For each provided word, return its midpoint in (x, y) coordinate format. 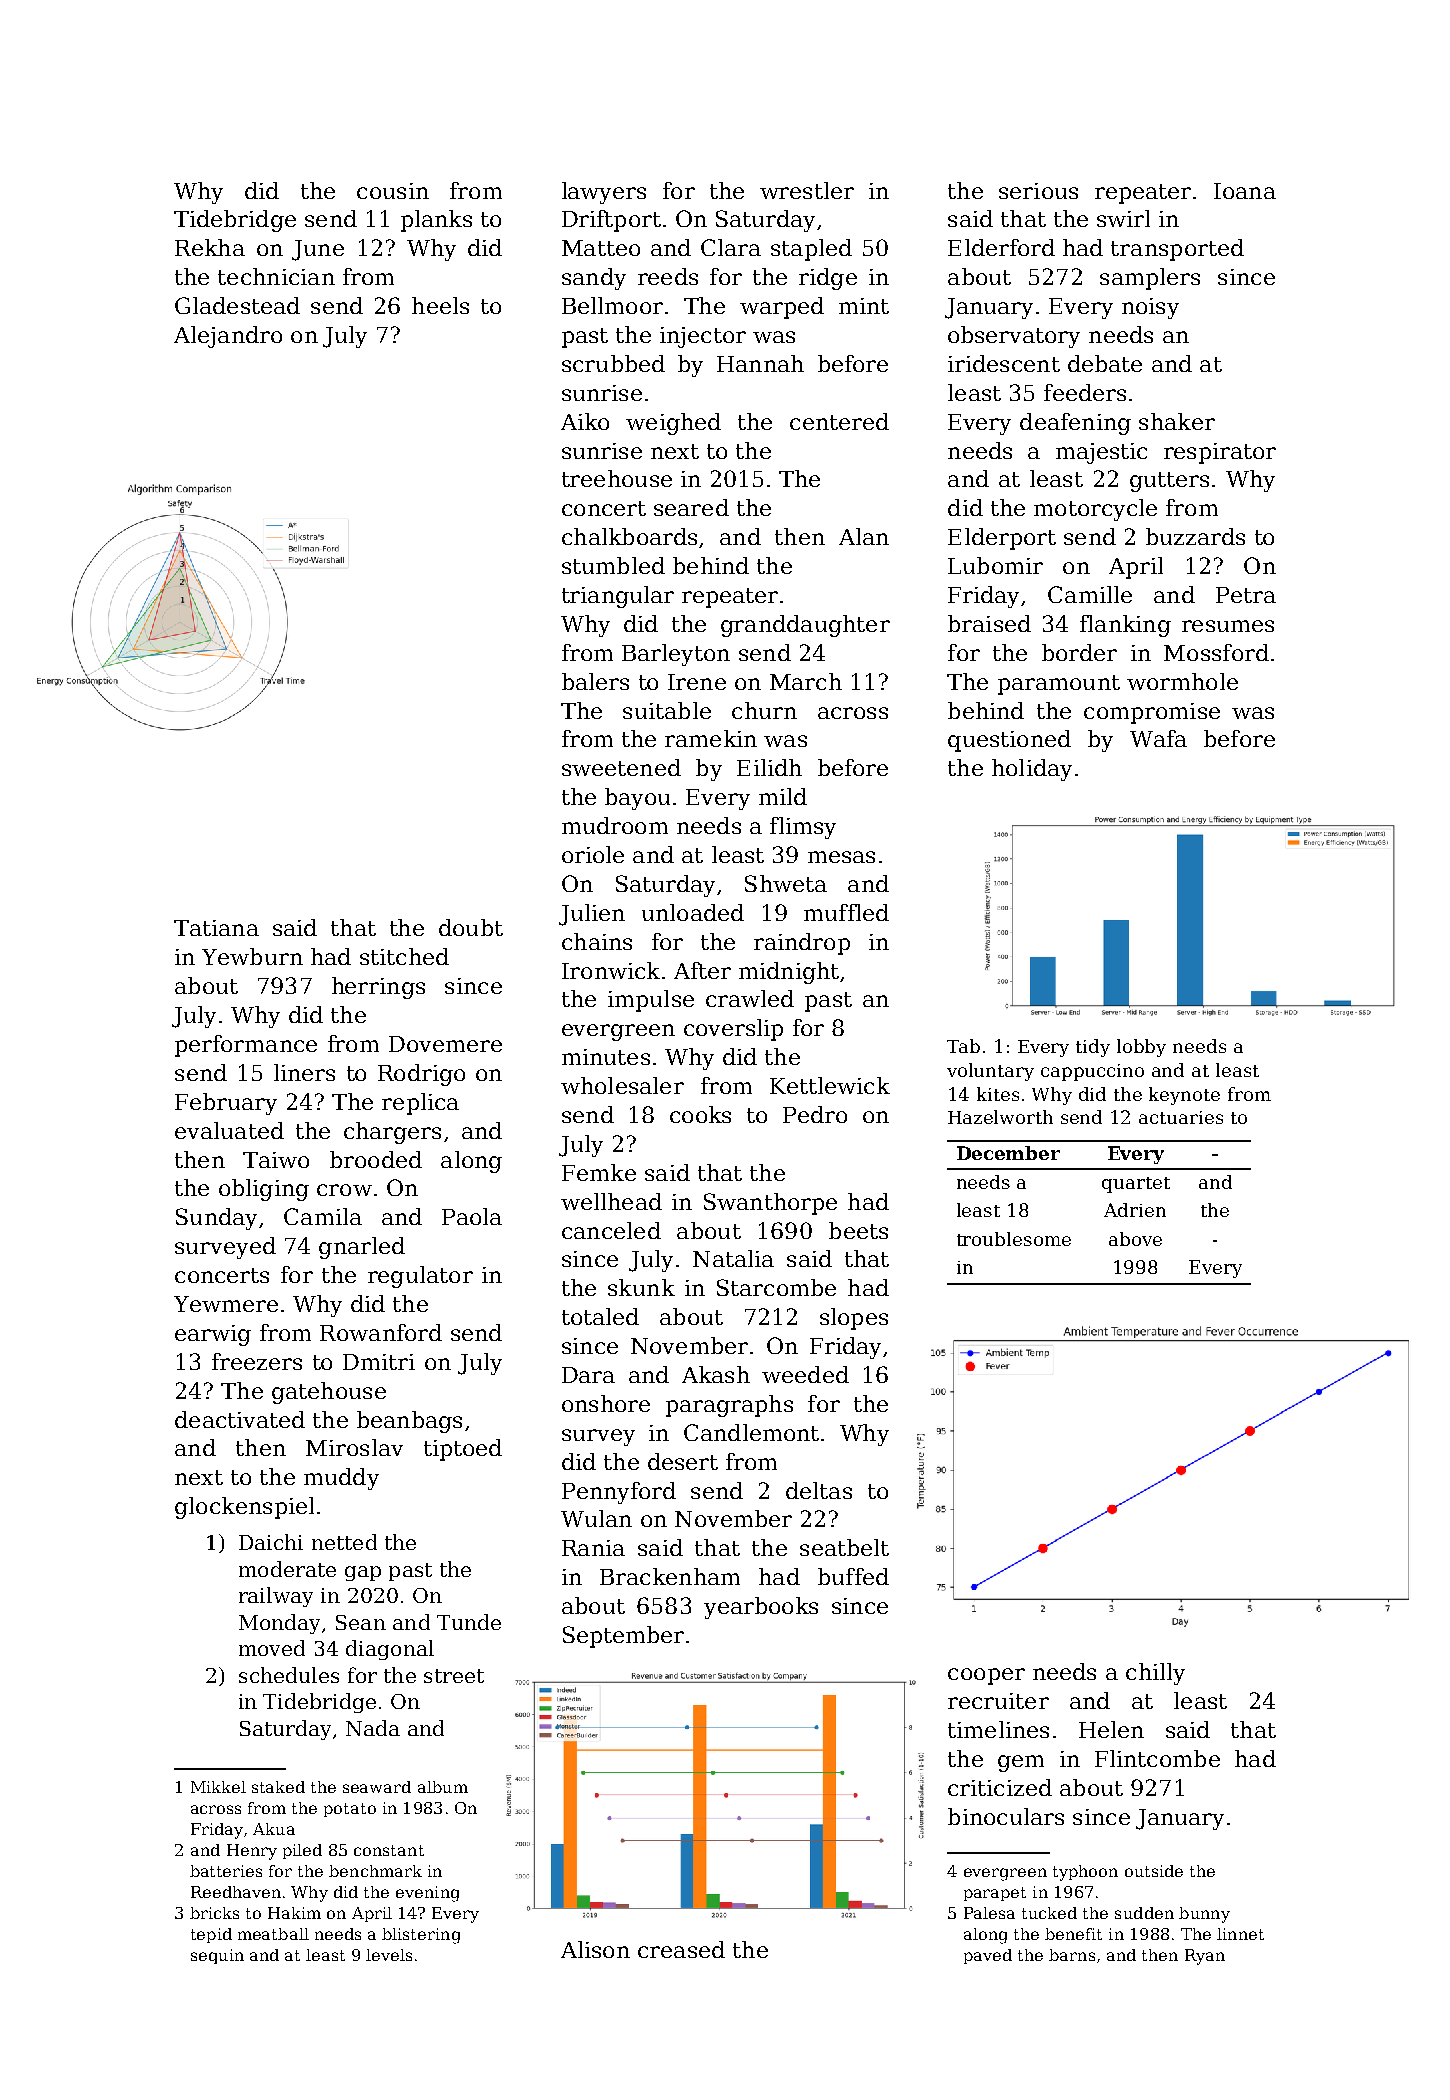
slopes (854, 1319)
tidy (1093, 1048)
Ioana (1245, 191)
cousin (393, 191)
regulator (420, 1277)
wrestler (807, 190)
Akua (274, 1829)
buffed (853, 1576)
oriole (593, 854)
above (1135, 1239)
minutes (606, 1057)
